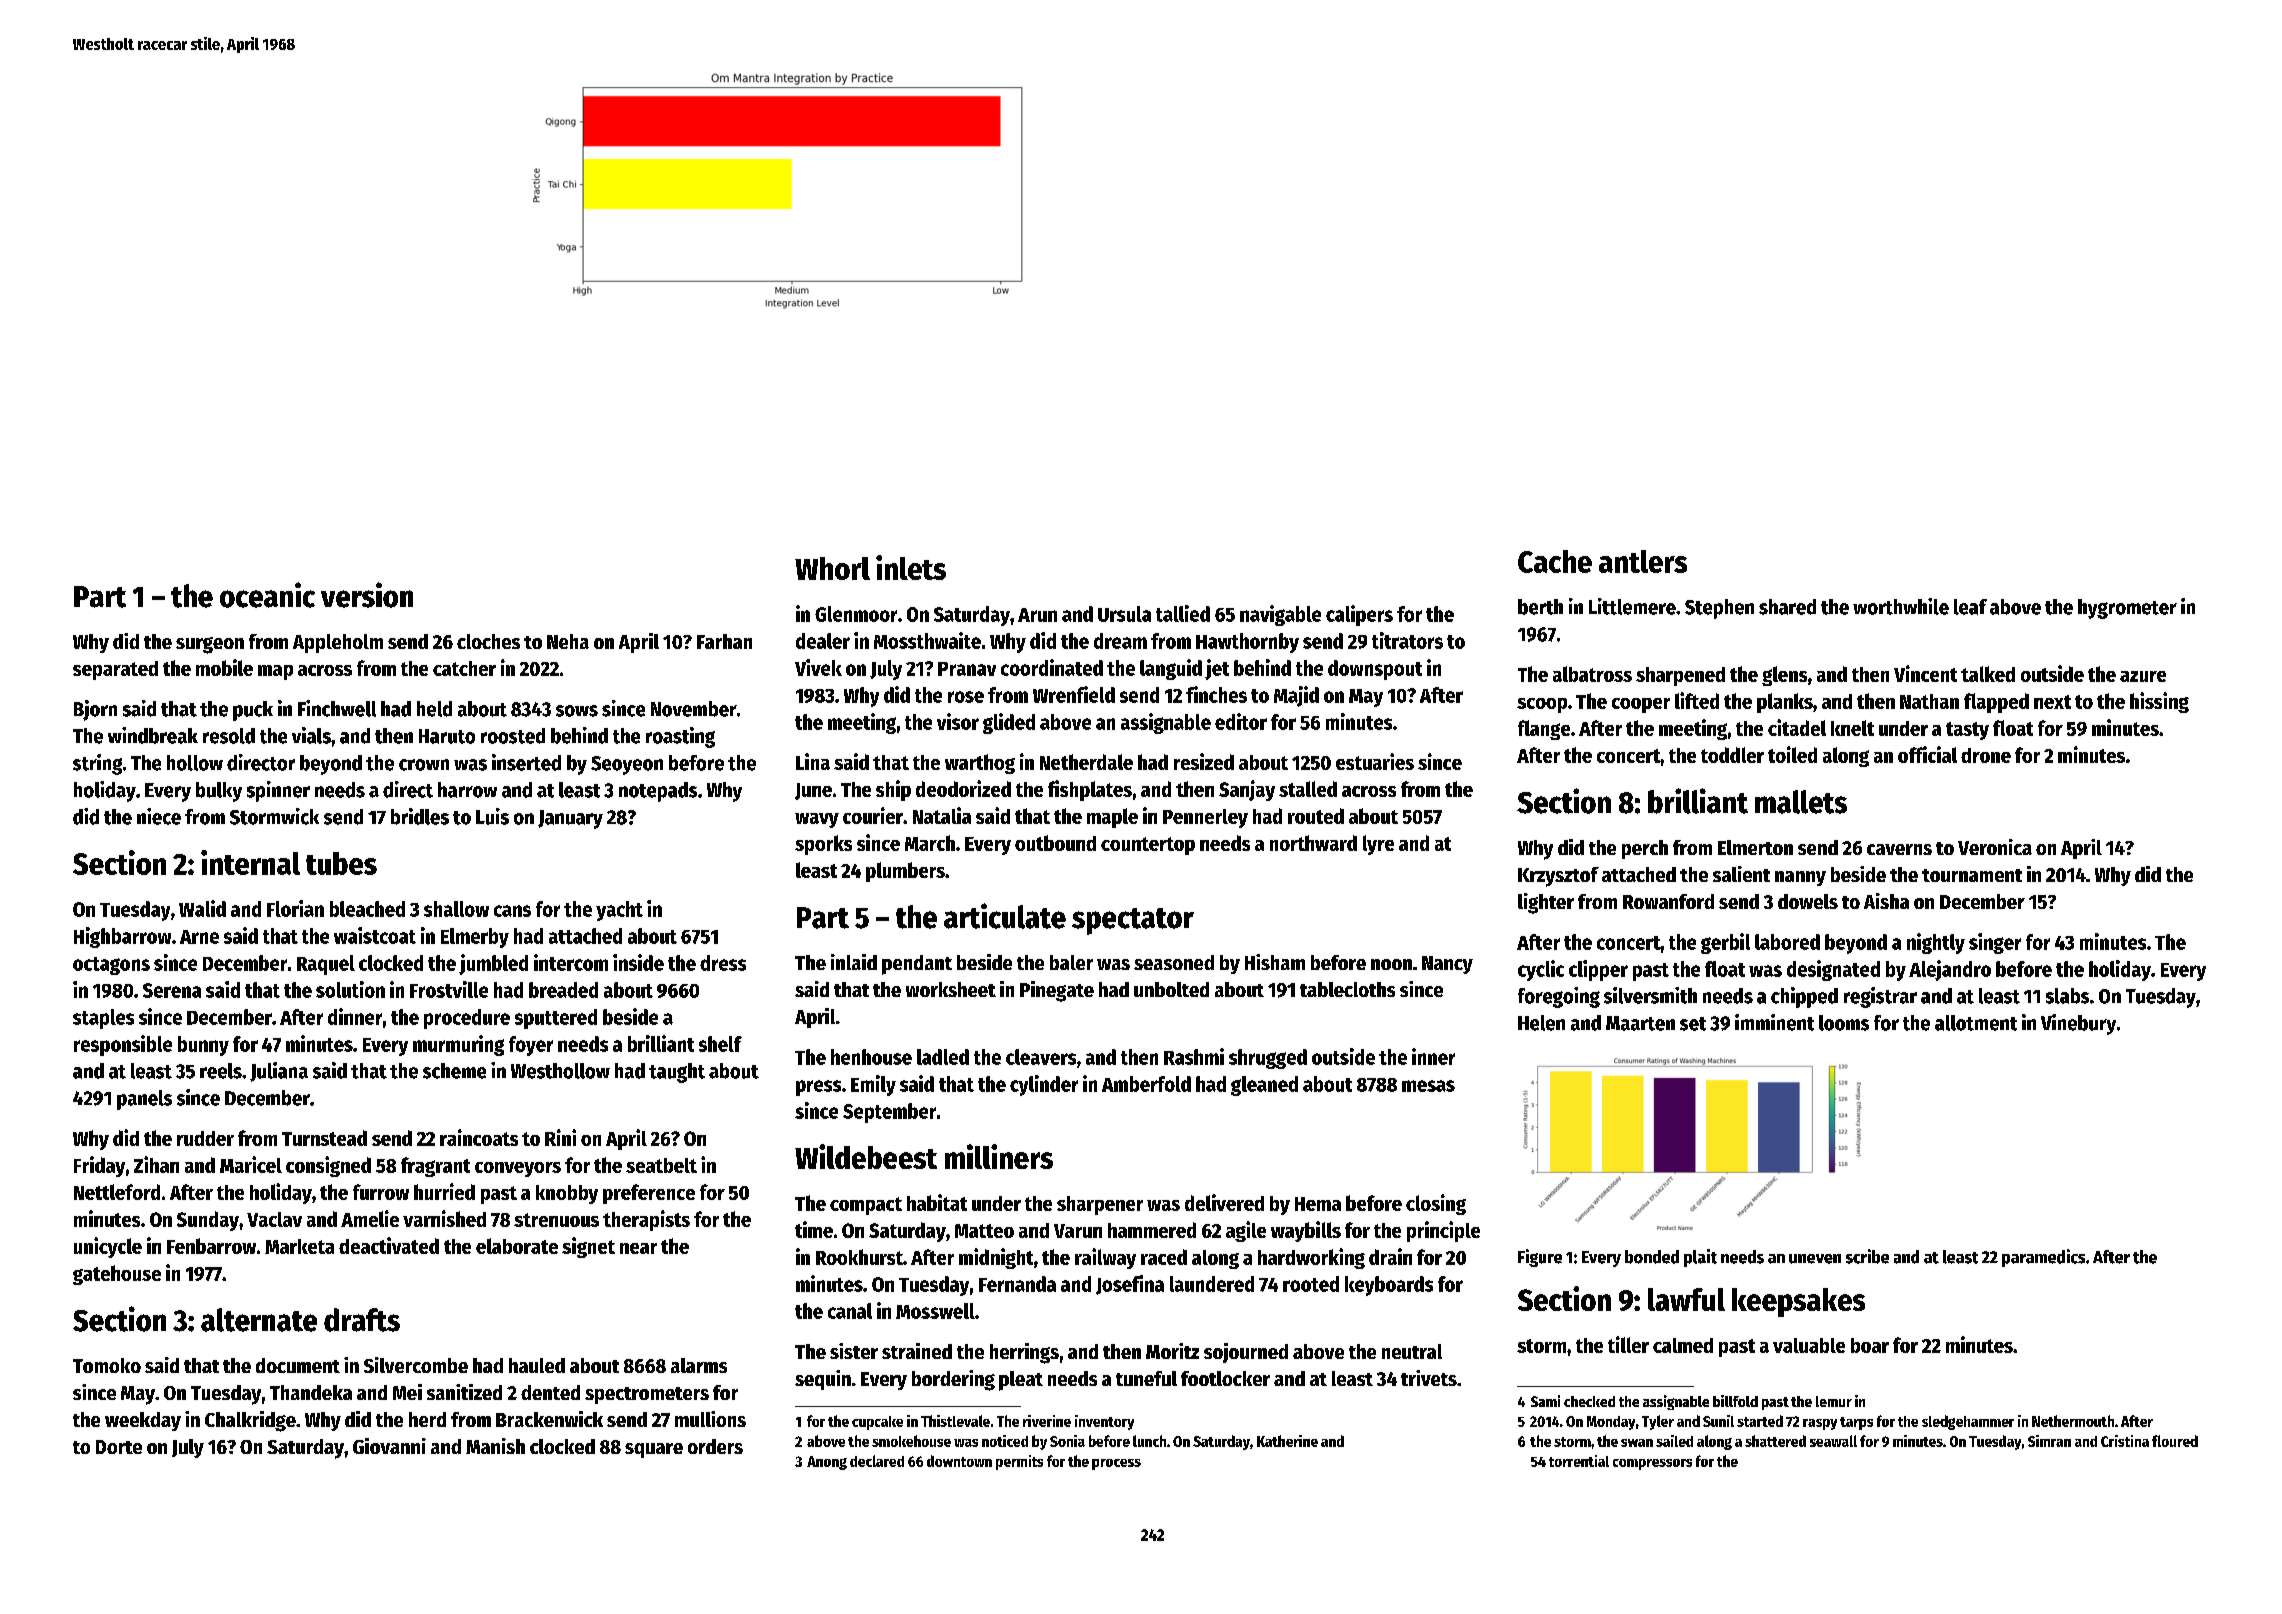 The image size is (2282, 1614). What do you see at coordinates (866, 1156) in the document?
I see `Wildebeest` at bounding box center [866, 1156].
